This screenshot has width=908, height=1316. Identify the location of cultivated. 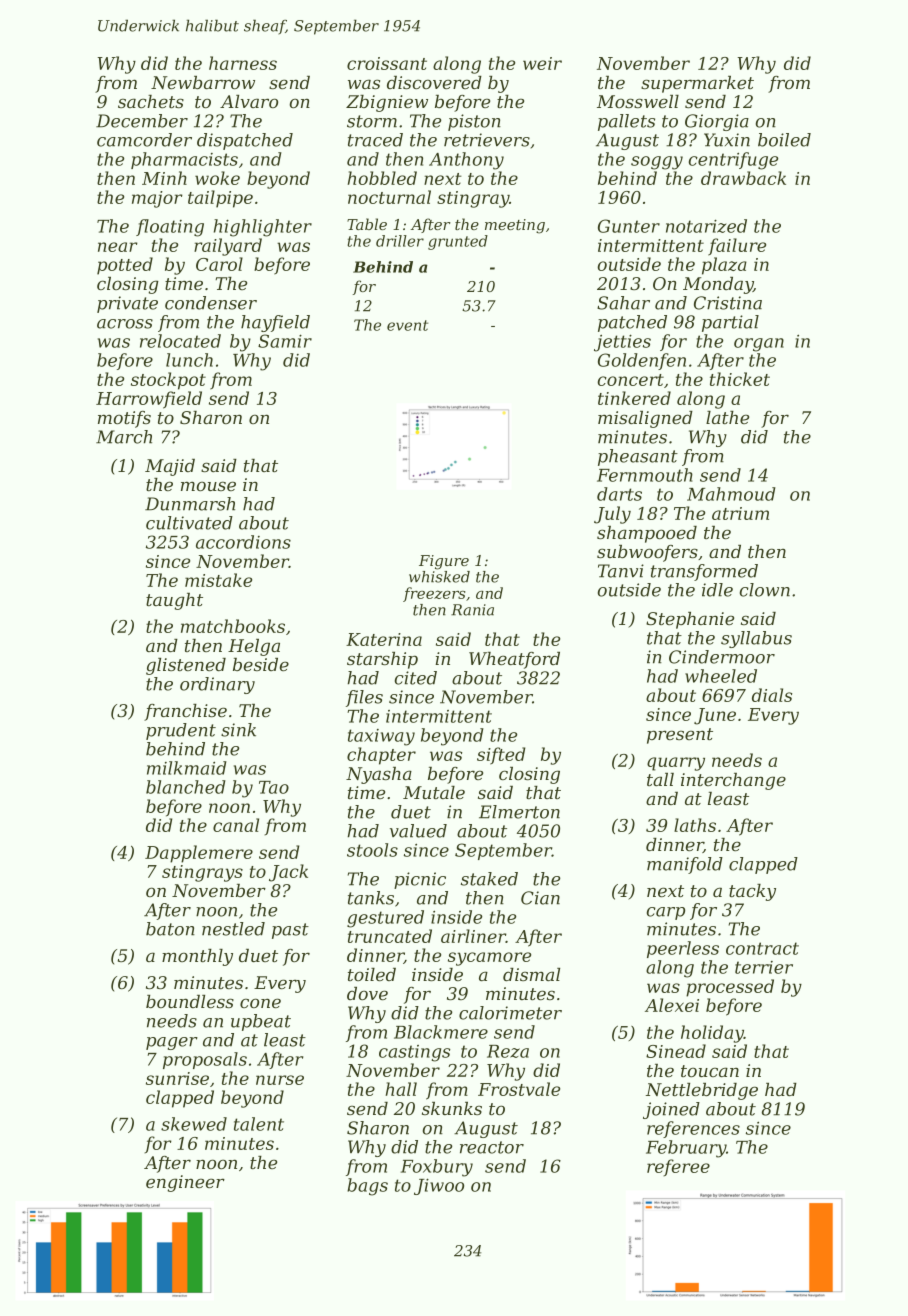
(189, 523).
